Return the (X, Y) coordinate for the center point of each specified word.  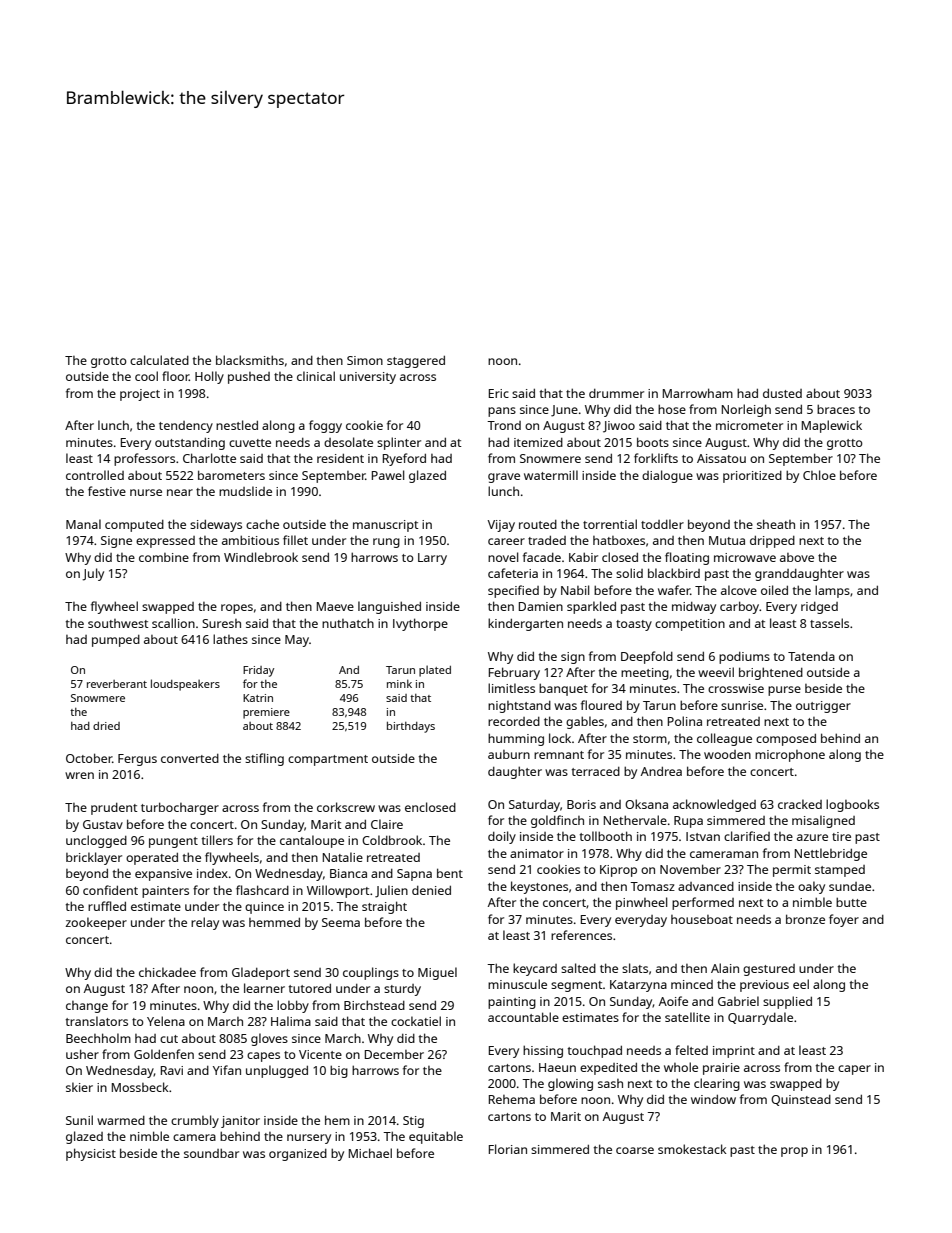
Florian (508, 1149)
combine (164, 557)
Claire (387, 824)
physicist (91, 1154)
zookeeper (96, 923)
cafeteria (513, 573)
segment (577, 986)
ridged (819, 608)
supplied (787, 1002)
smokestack (692, 1149)
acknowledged (714, 805)
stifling (264, 759)
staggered (416, 362)
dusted (782, 393)
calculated (159, 360)
